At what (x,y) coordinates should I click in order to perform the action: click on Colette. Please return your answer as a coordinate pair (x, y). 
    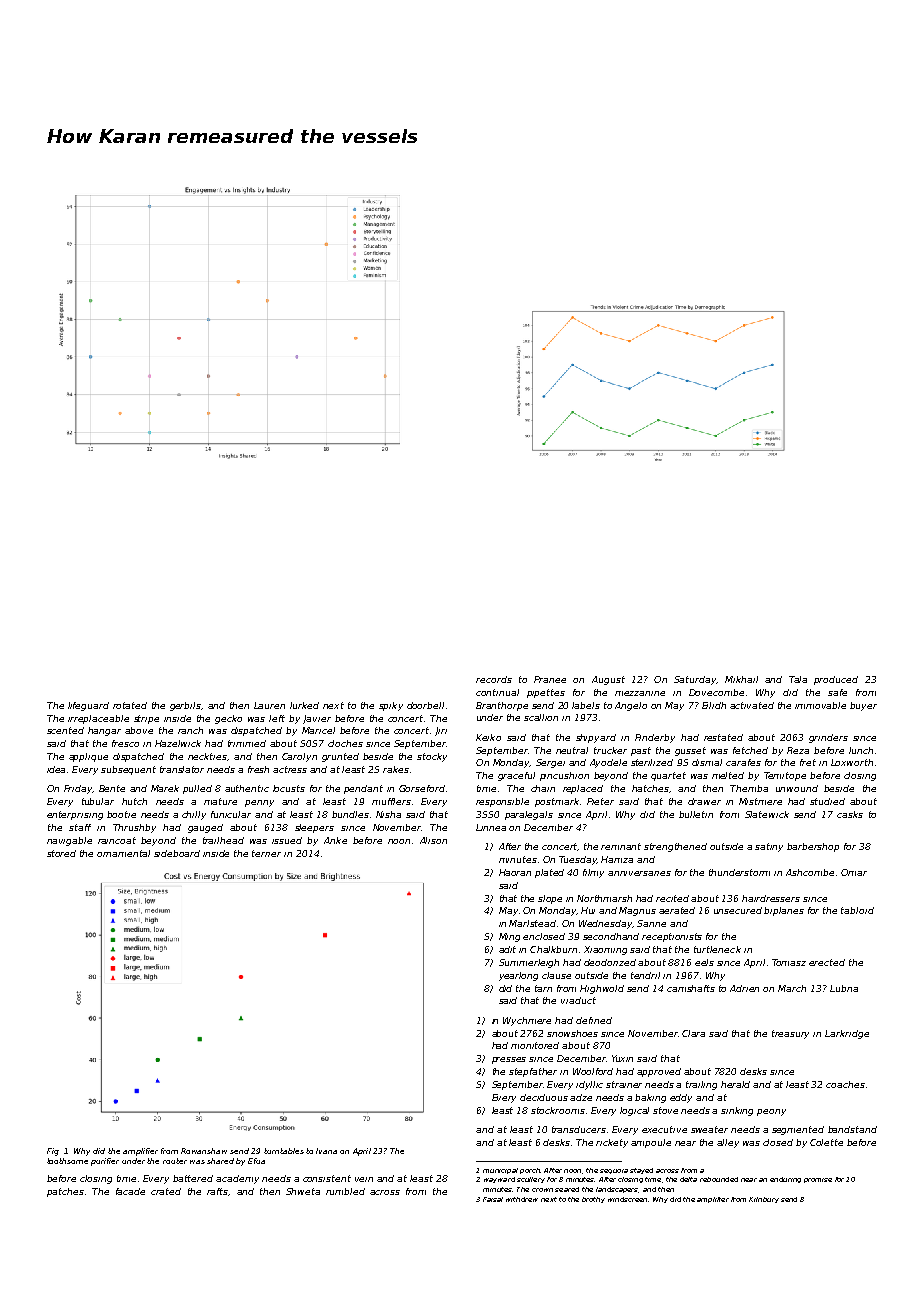
    Looking at the image, I should click on (826, 1142).
